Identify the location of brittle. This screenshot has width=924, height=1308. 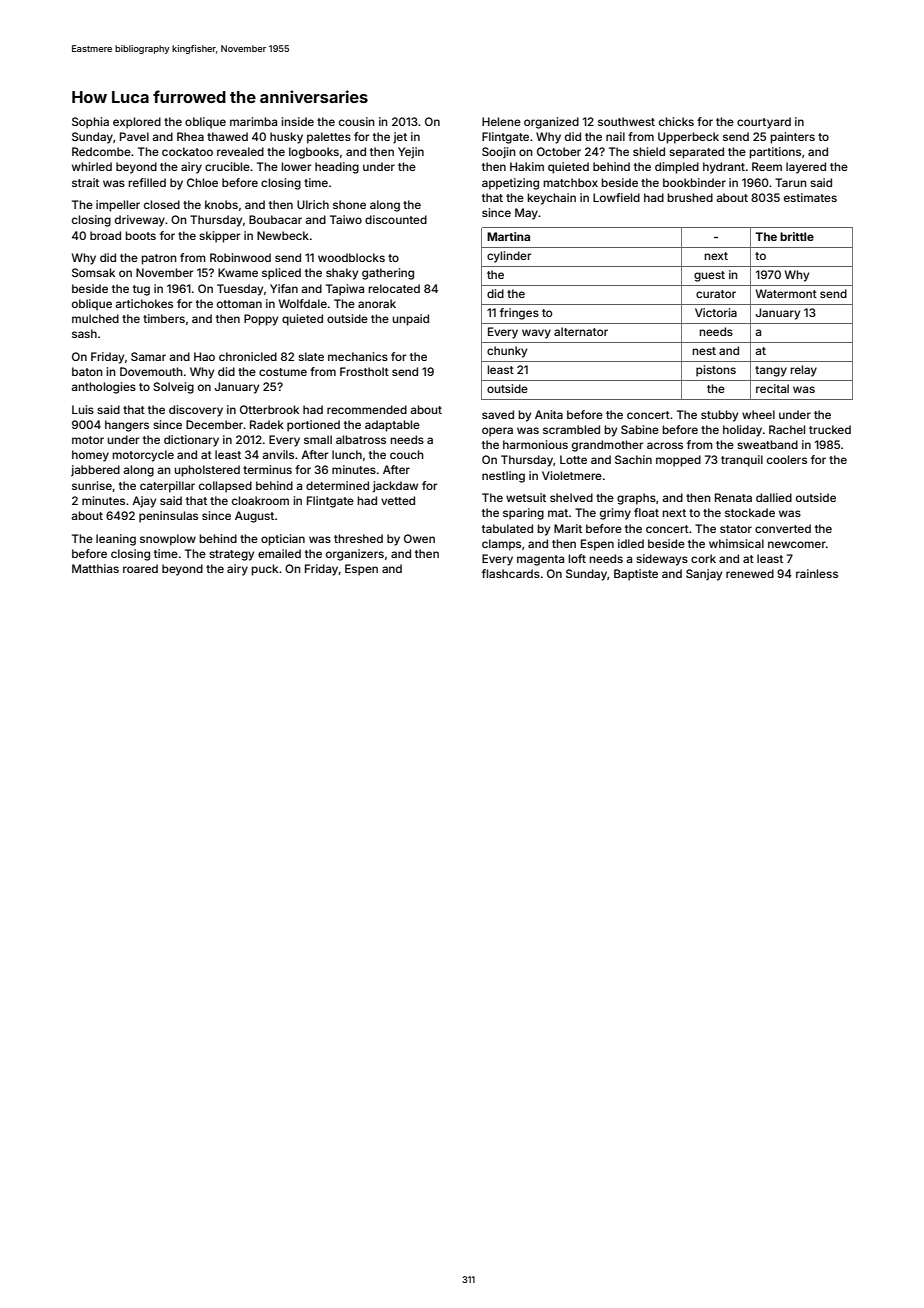
(797, 236).
